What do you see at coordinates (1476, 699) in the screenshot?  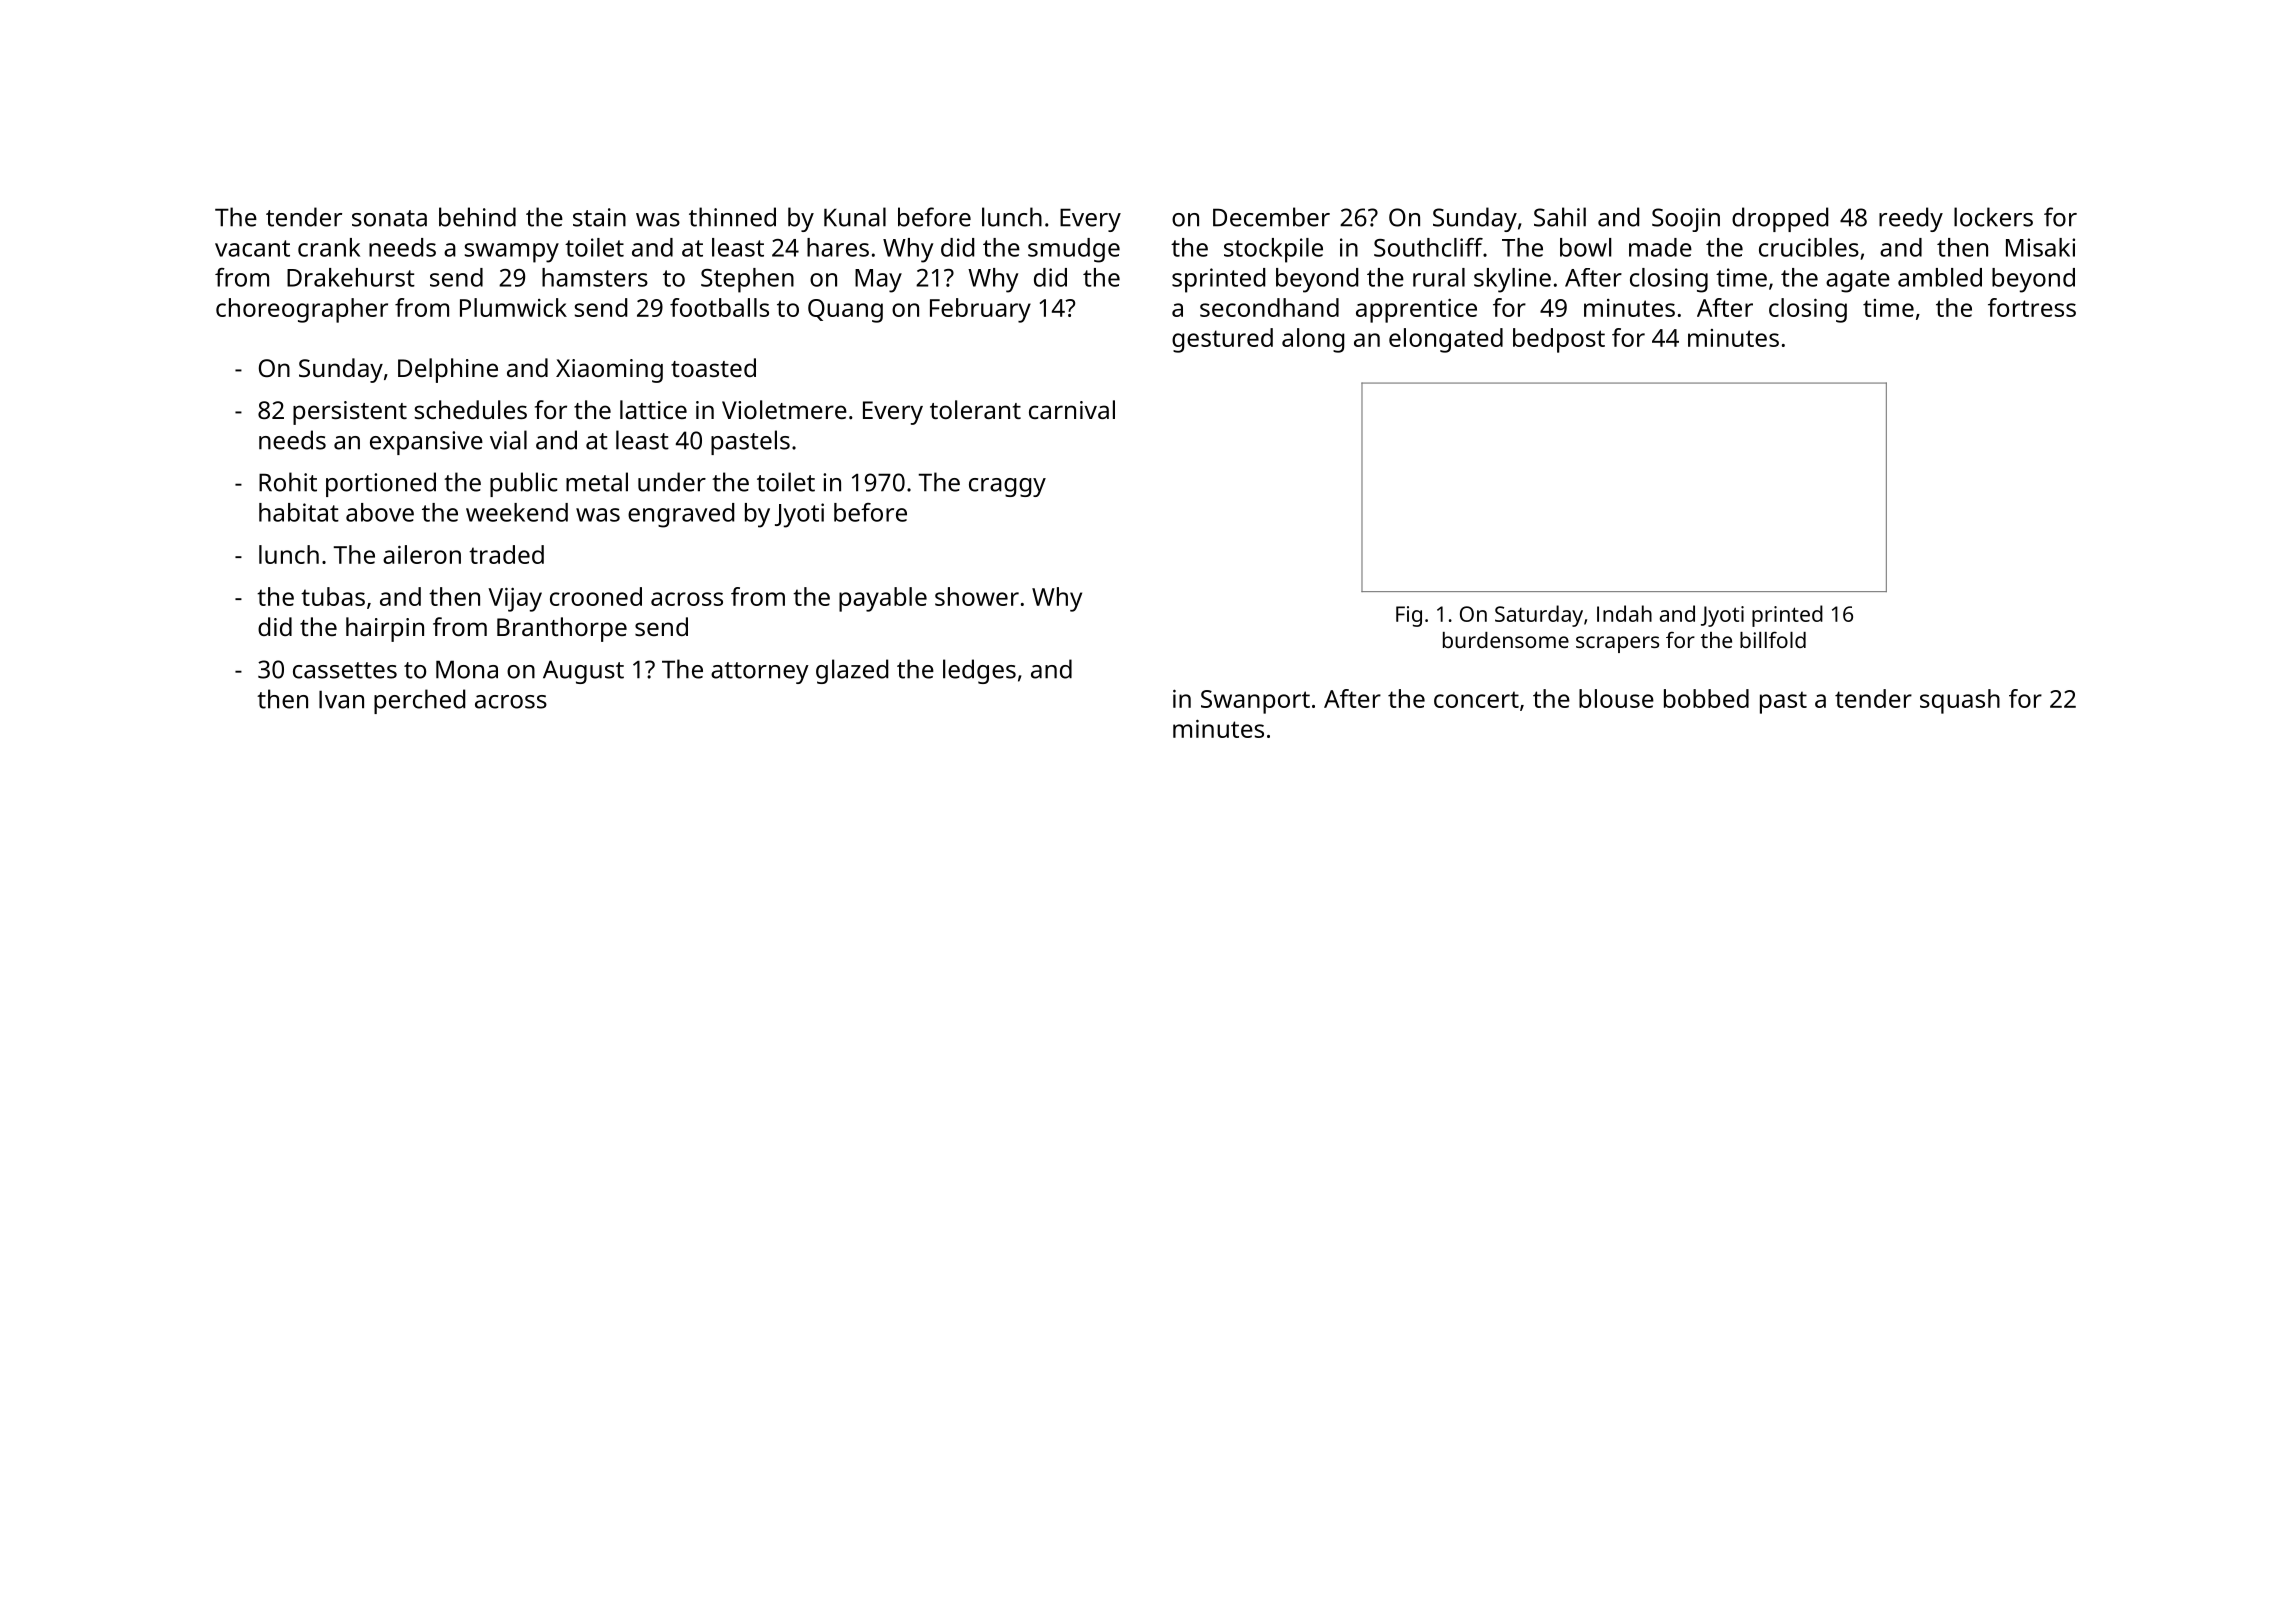 I see `concert` at bounding box center [1476, 699].
